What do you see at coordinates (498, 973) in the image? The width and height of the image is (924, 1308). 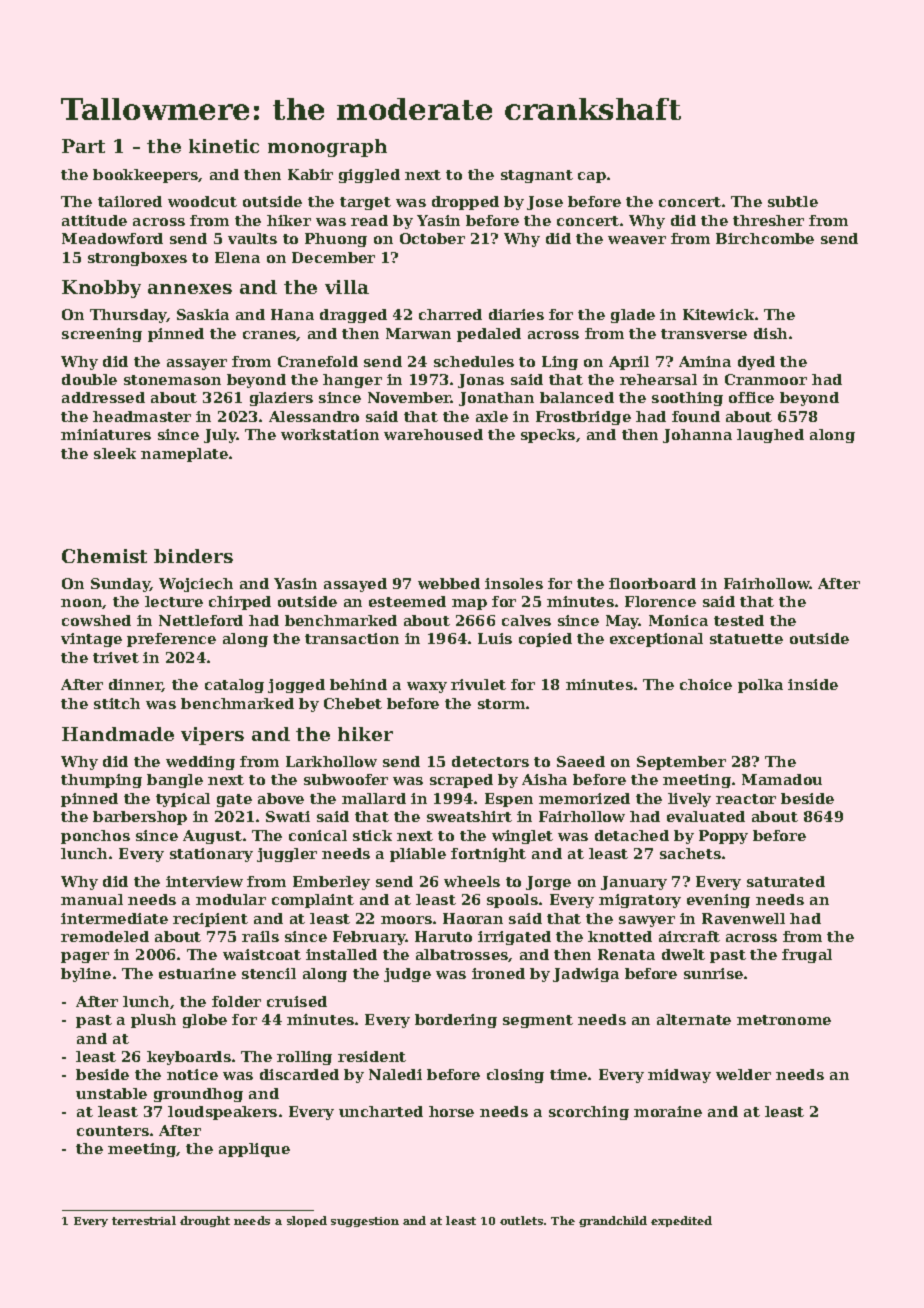 I see `ironed` at bounding box center [498, 973].
